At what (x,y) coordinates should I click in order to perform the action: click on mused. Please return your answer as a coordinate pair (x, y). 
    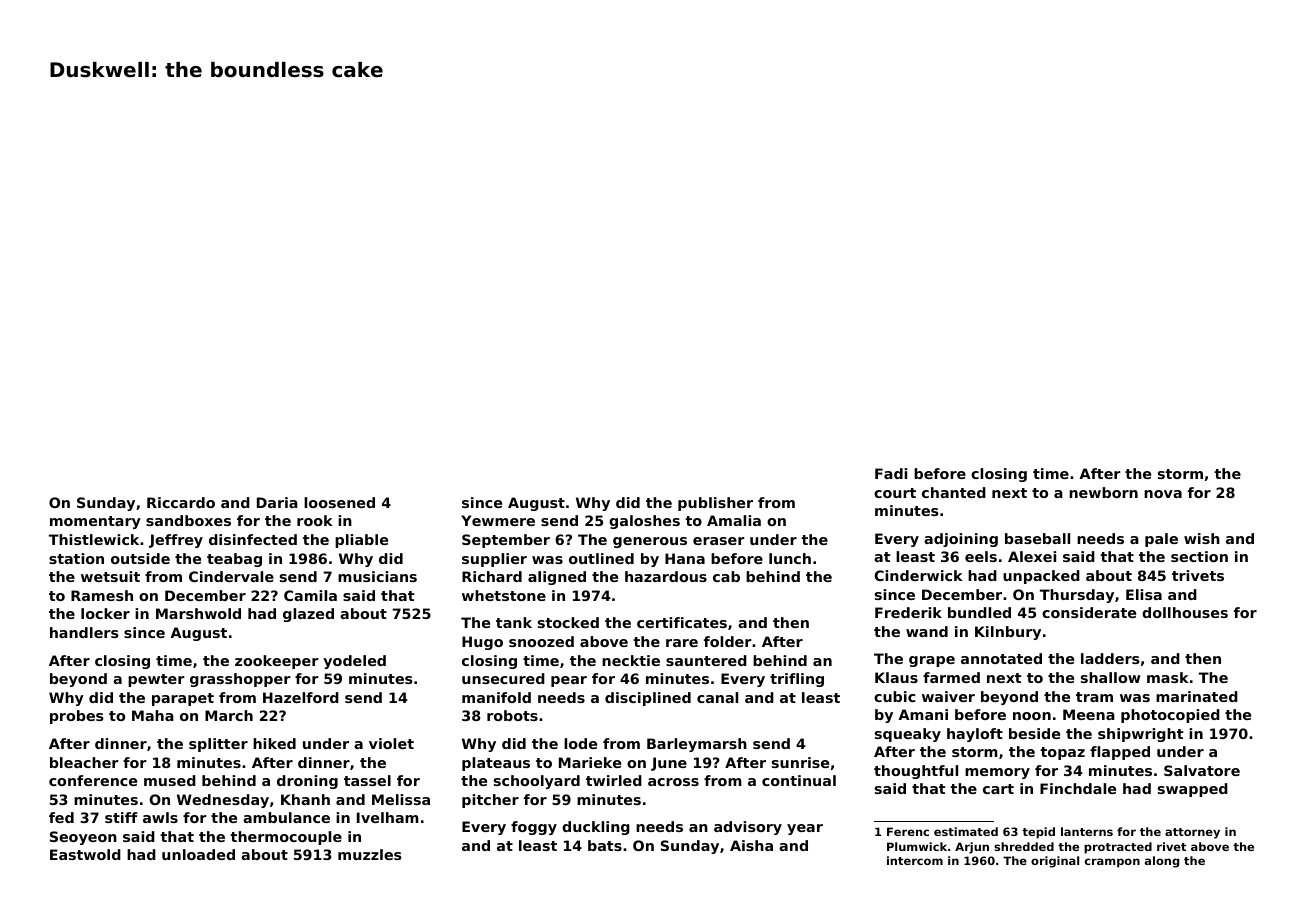
    Looking at the image, I should click on (170, 780).
